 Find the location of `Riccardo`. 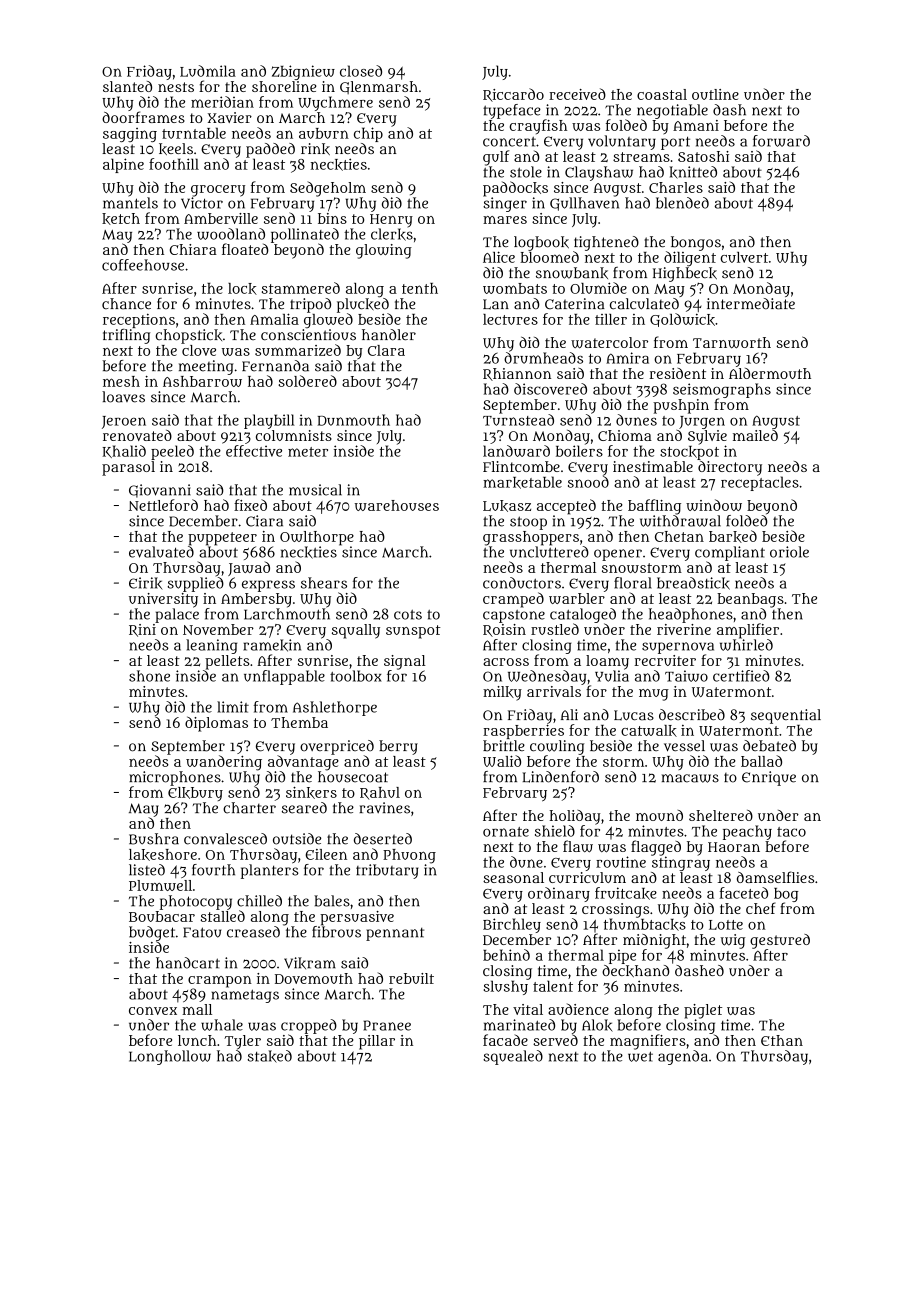

Riccardo is located at coordinates (513, 95).
